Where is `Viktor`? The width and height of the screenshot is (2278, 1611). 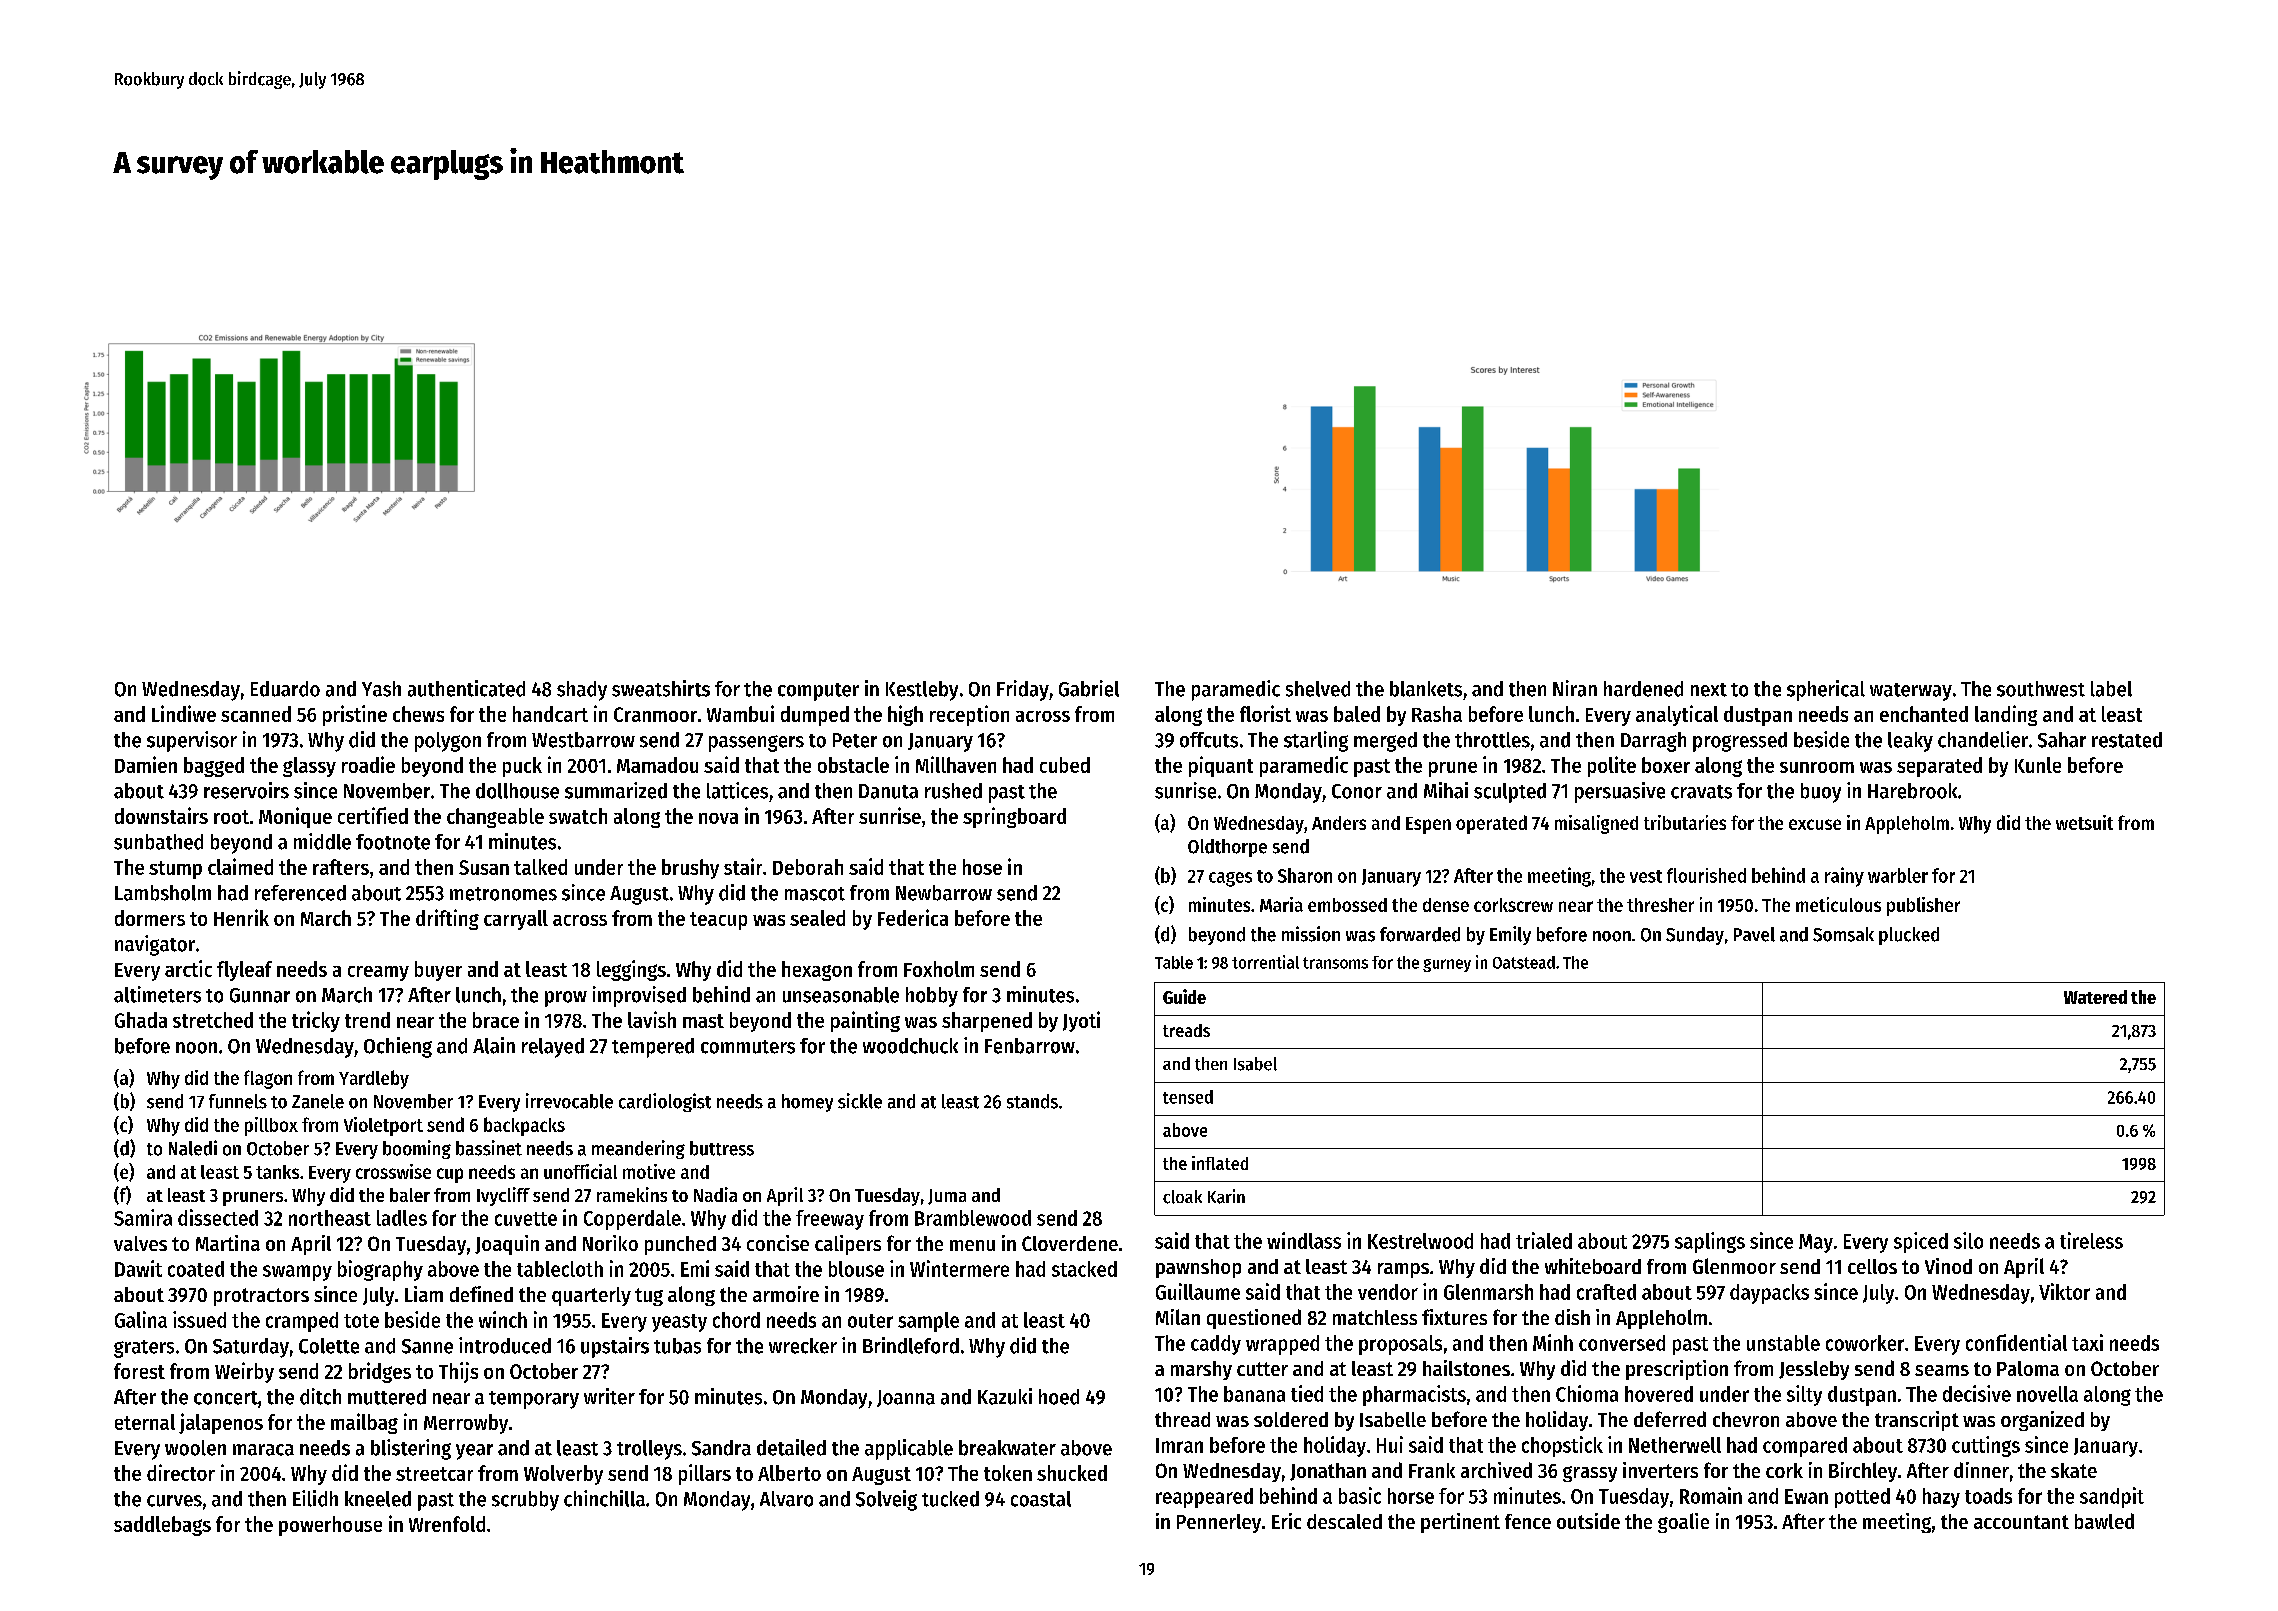 Viktor is located at coordinates (2064, 1291).
